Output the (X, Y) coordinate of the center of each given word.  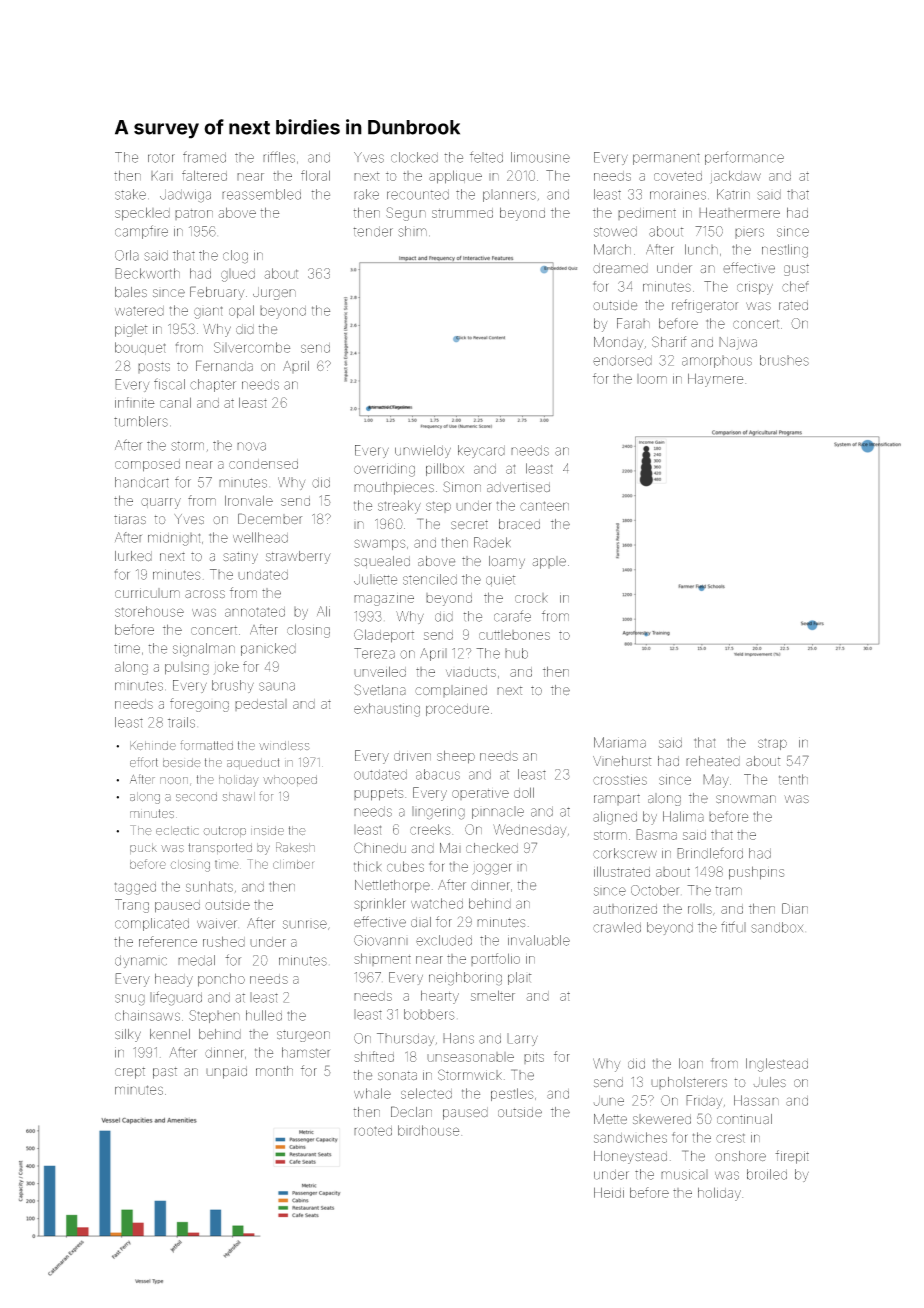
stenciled (430, 579)
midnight (174, 539)
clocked (414, 157)
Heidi (609, 1192)
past (165, 1073)
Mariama (620, 742)
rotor (161, 158)
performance (744, 158)
